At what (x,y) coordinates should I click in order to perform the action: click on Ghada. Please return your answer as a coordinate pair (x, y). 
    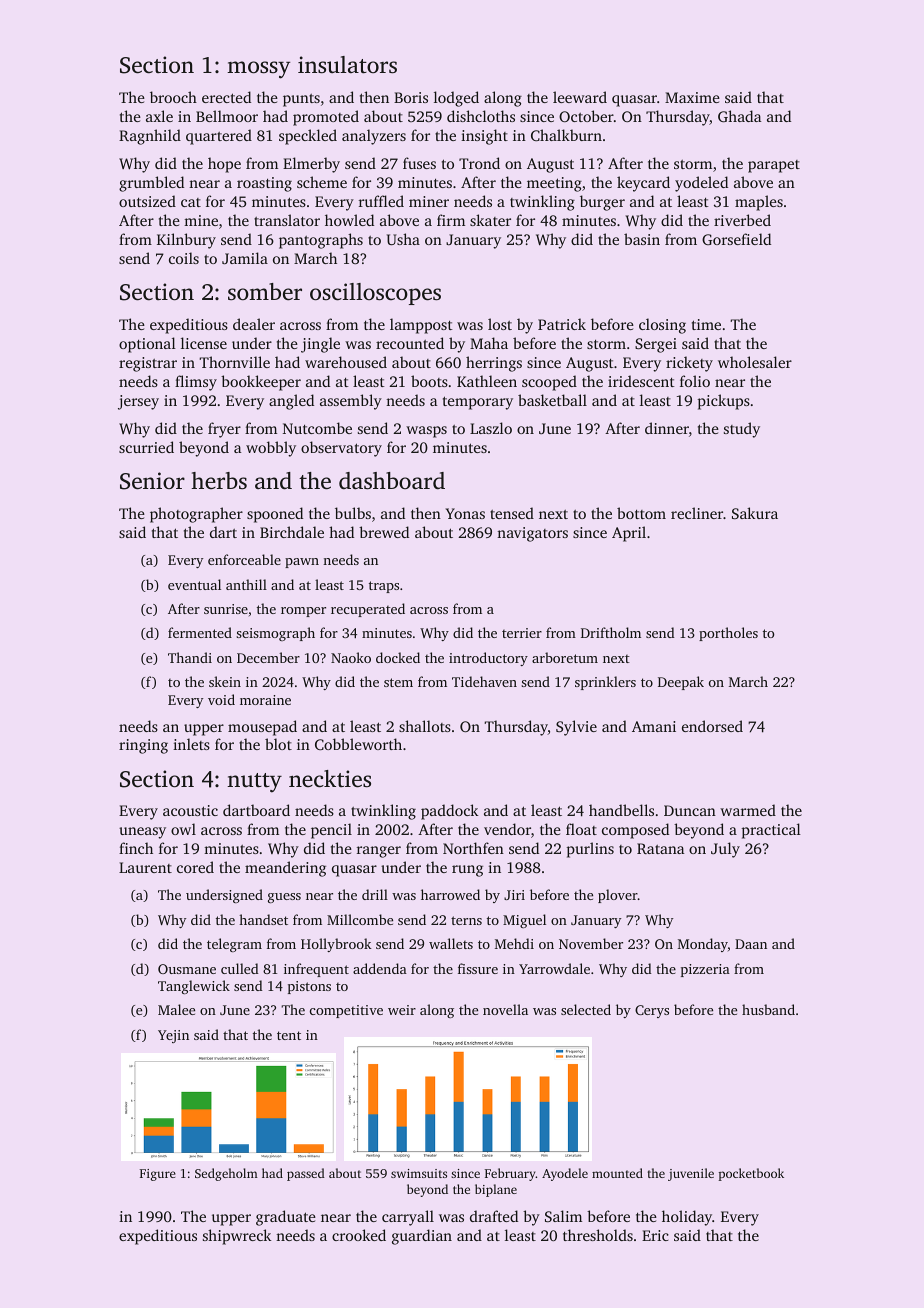
    Looking at the image, I should click on (739, 116).
